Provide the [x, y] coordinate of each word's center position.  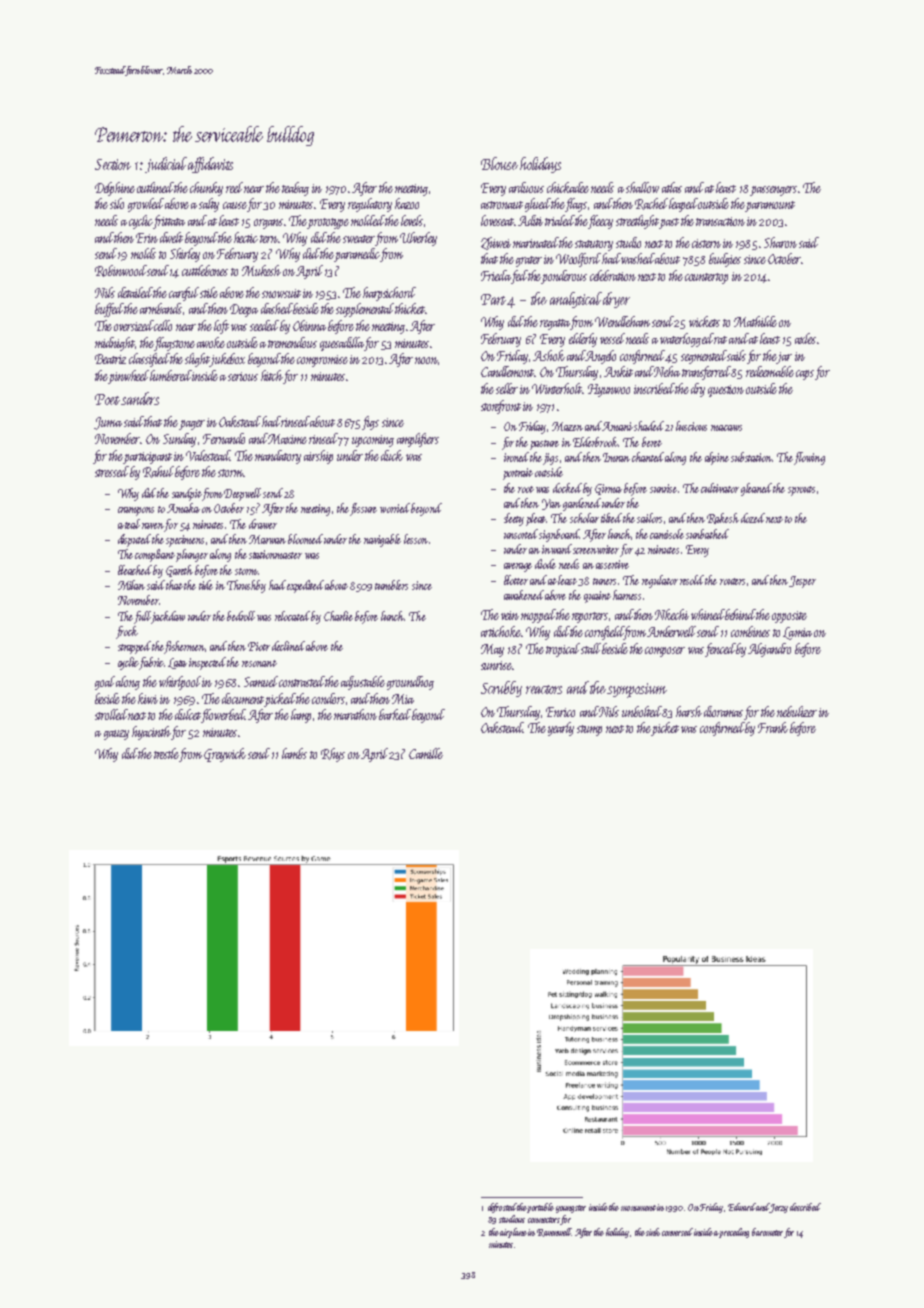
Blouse [499, 163]
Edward [742, 1207]
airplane [513, 1233]
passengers [773, 191]
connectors [544, 1220]
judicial [166, 165]
